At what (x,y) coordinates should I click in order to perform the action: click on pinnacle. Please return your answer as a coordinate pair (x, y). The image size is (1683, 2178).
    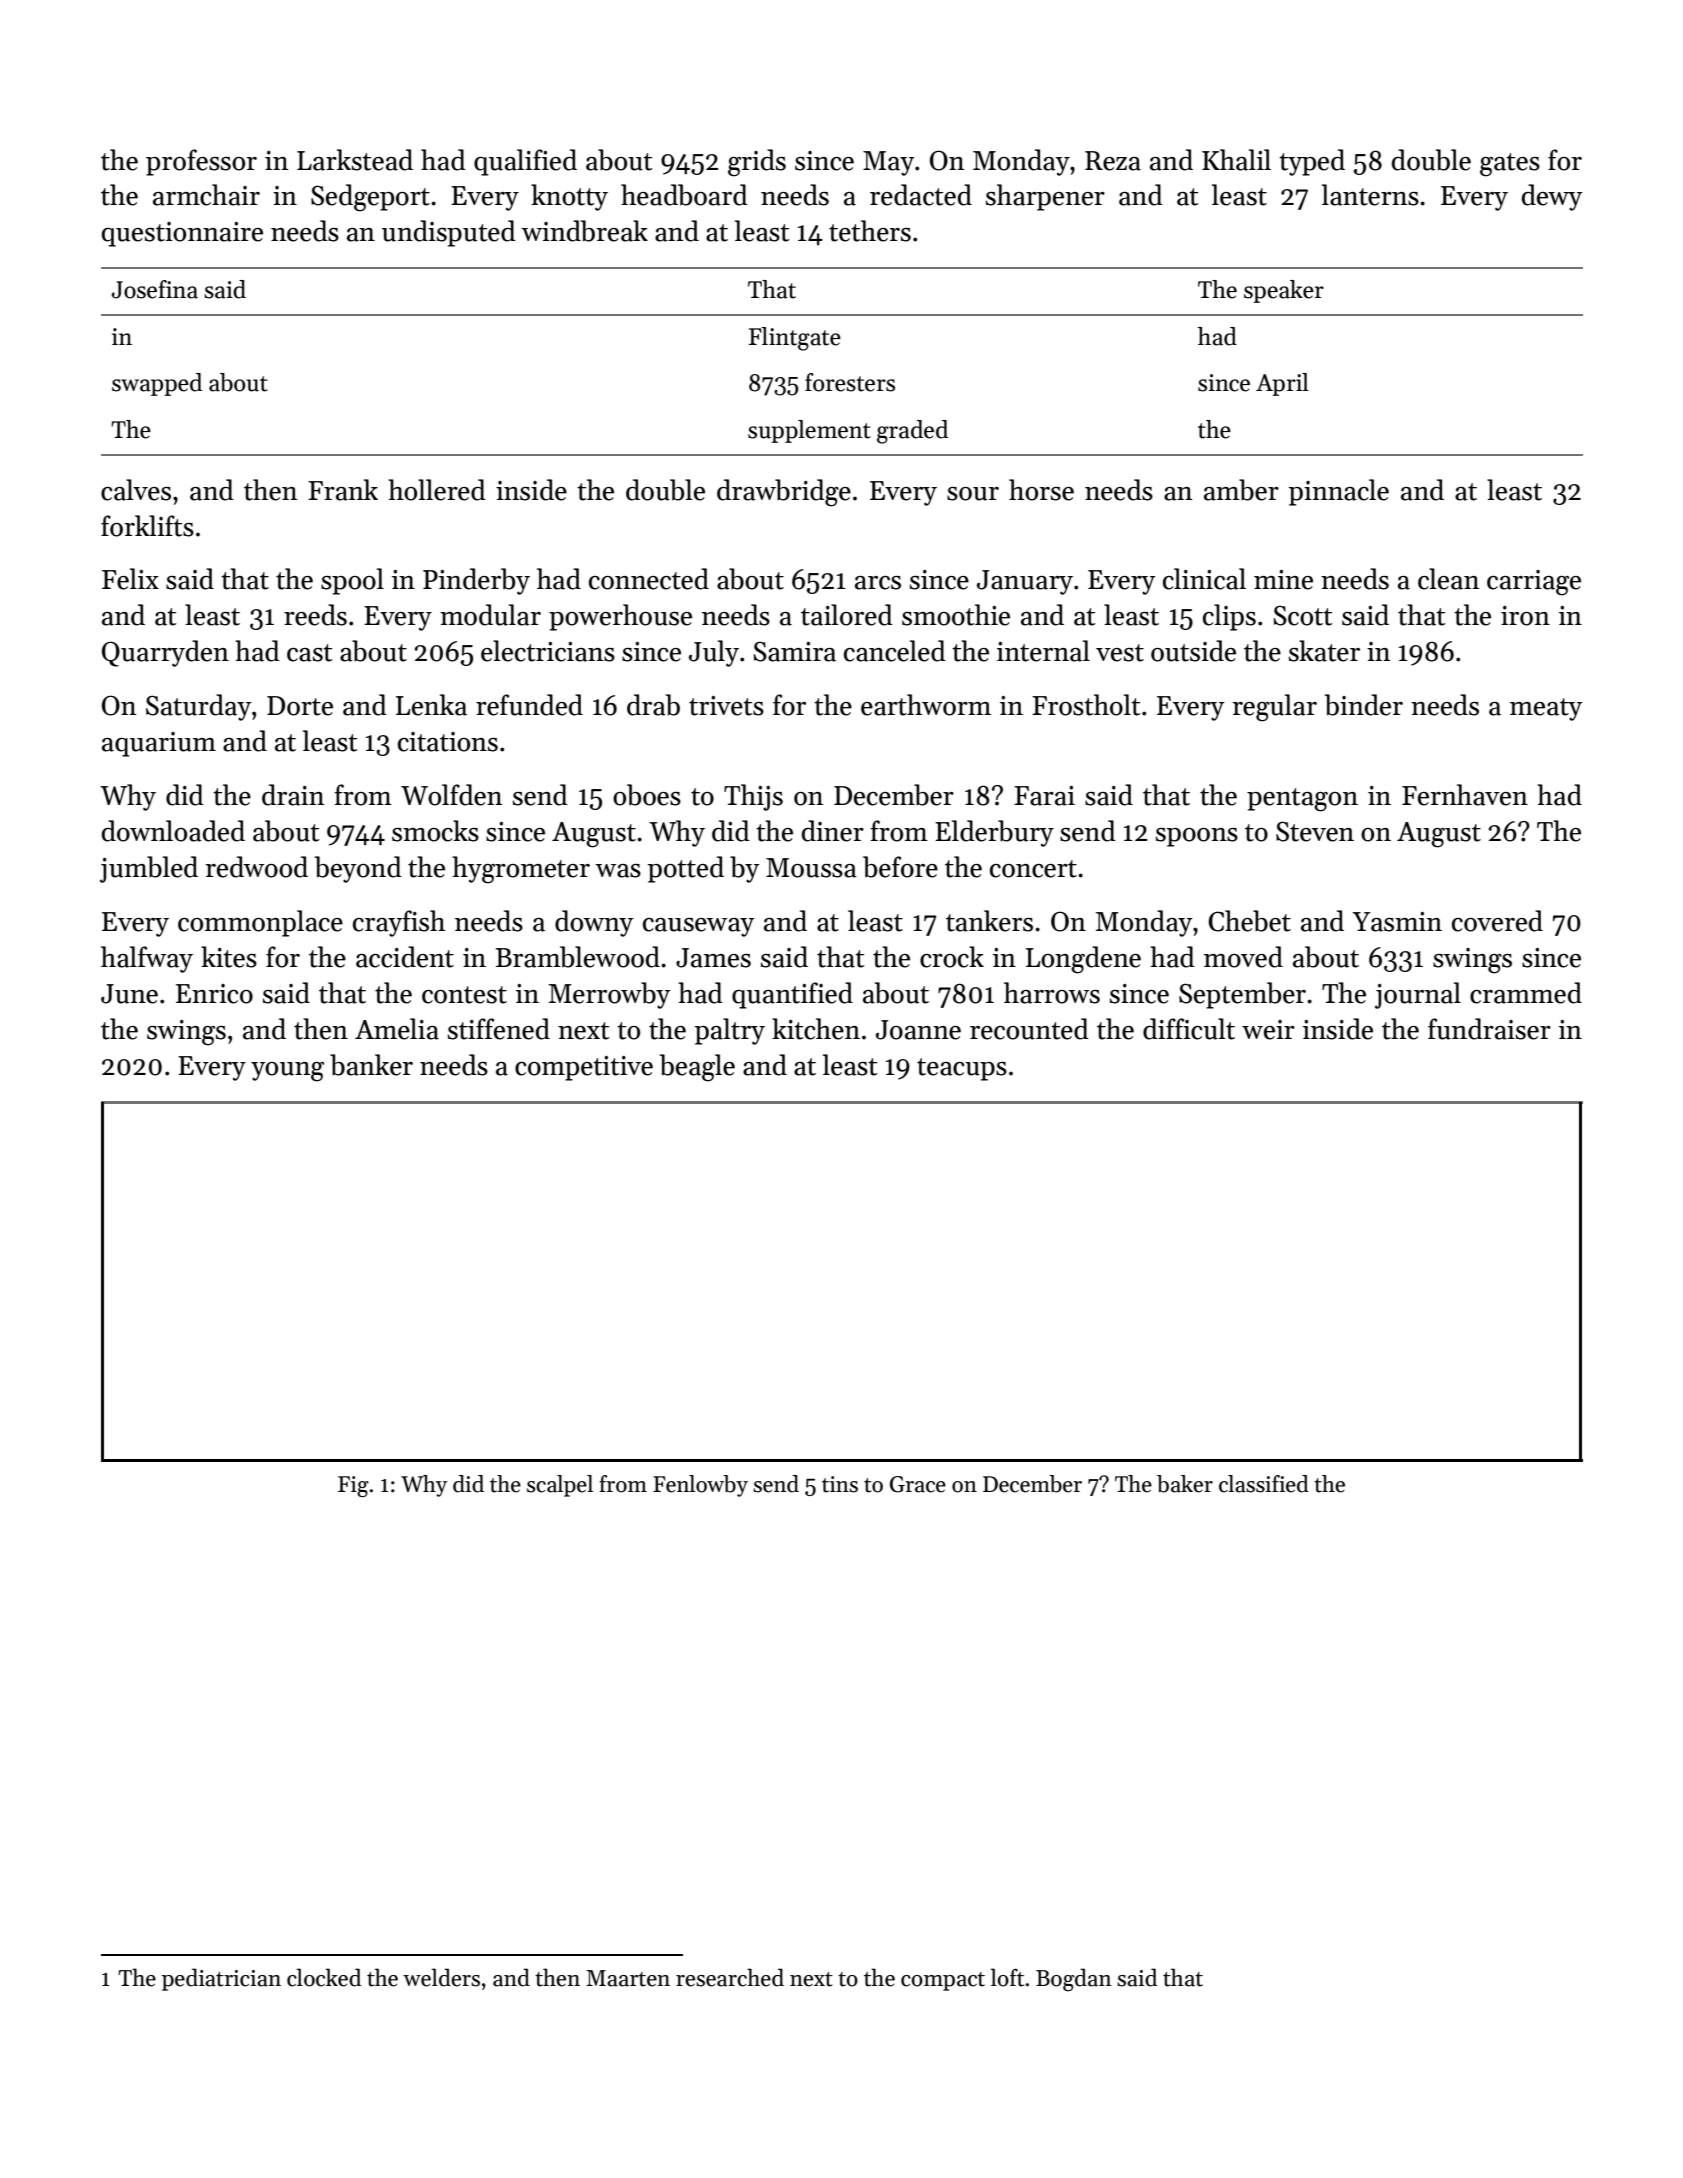
    Looking at the image, I should click on (1339, 492).
